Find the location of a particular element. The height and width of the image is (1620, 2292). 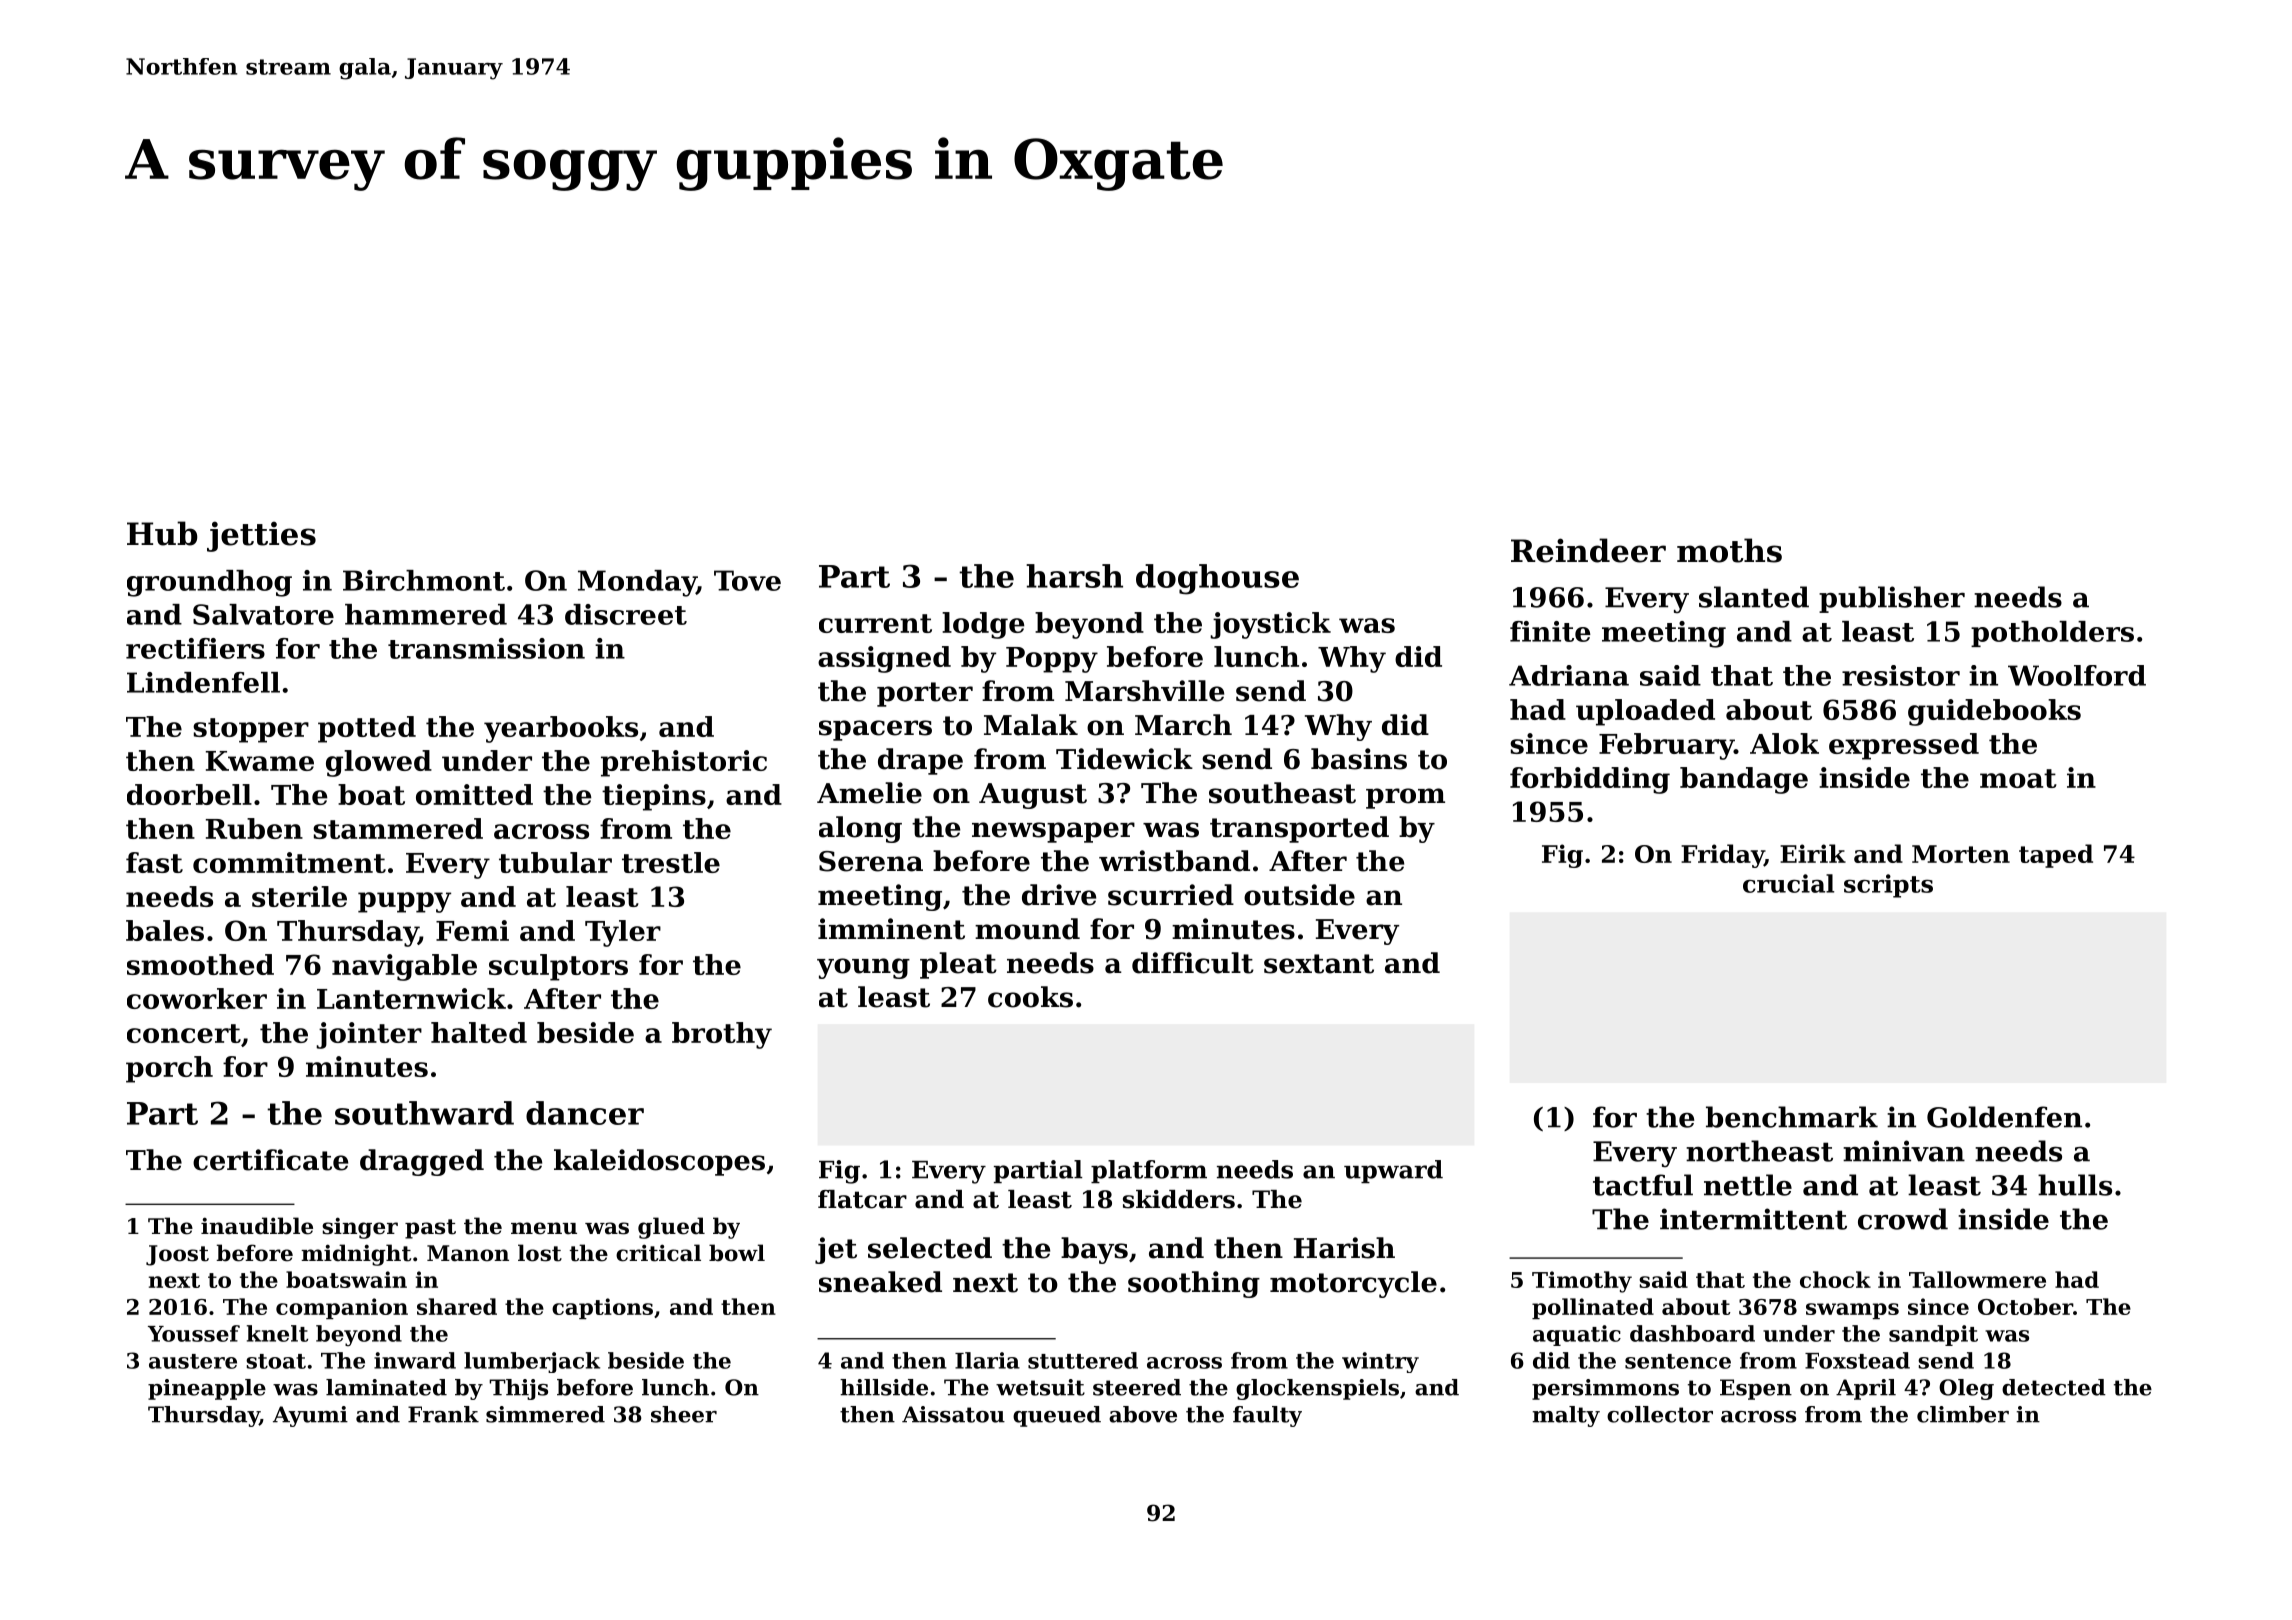

stopper is located at coordinates (251, 730).
